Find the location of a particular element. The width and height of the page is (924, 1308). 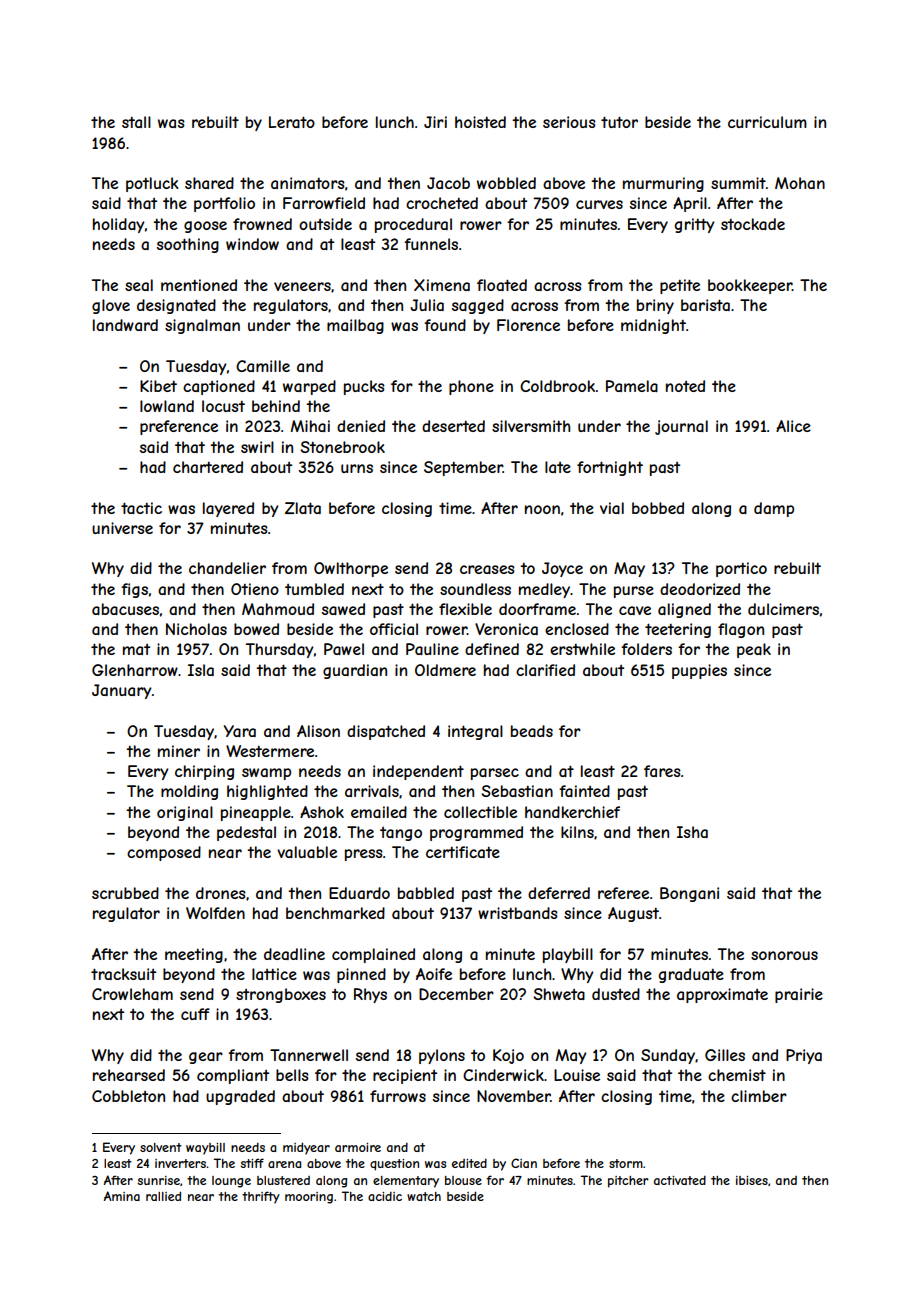

bowed is located at coordinates (256, 629).
